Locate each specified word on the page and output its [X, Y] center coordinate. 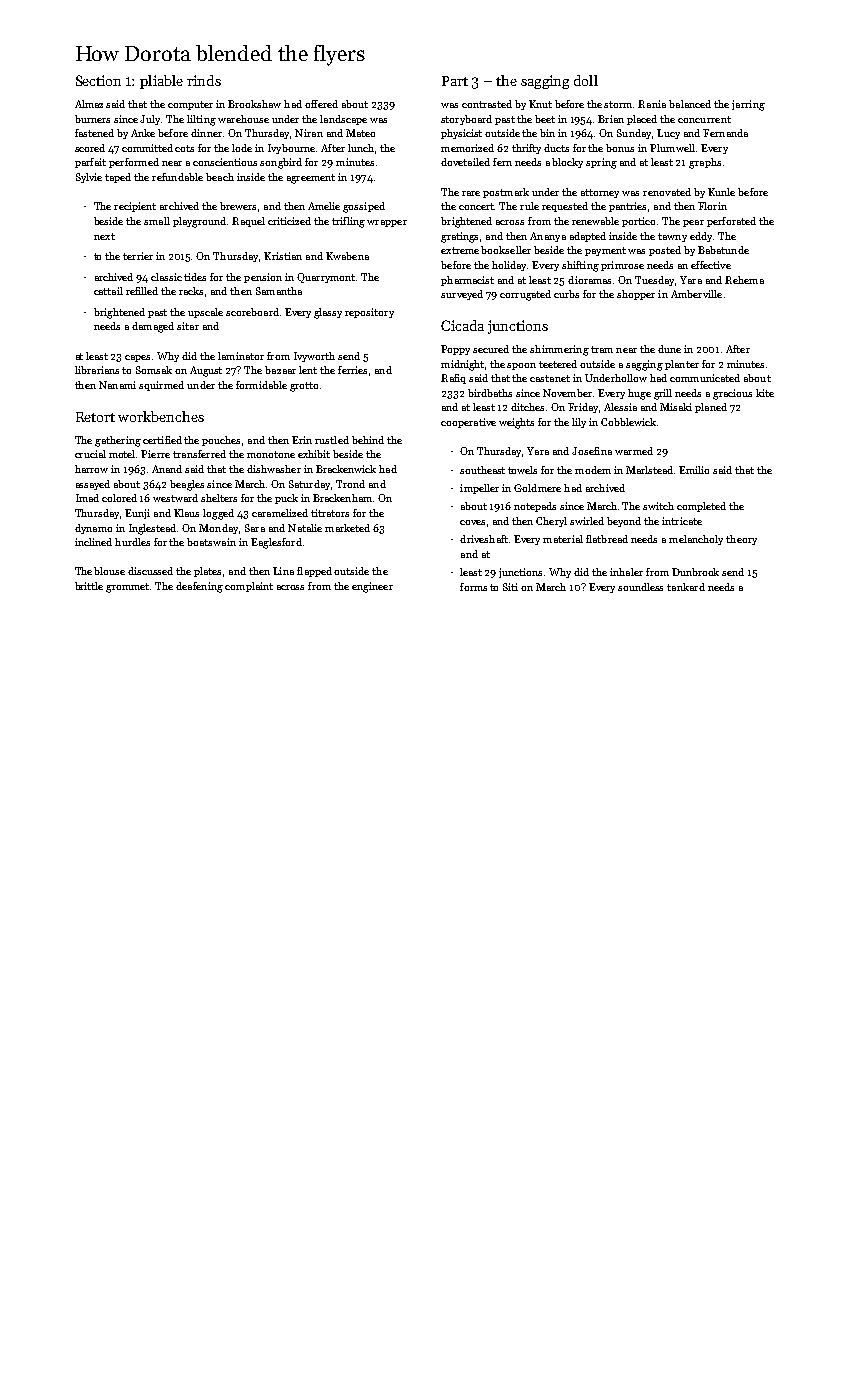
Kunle [721, 192]
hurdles [132, 542]
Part [455, 81]
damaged [153, 327]
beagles [187, 485]
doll [586, 80]
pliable [161, 82]
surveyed [462, 295]
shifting [580, 266]
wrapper [387, 223]
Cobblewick [628, 422]
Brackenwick [346, 469]
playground [199, 222]
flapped [314, 572]
